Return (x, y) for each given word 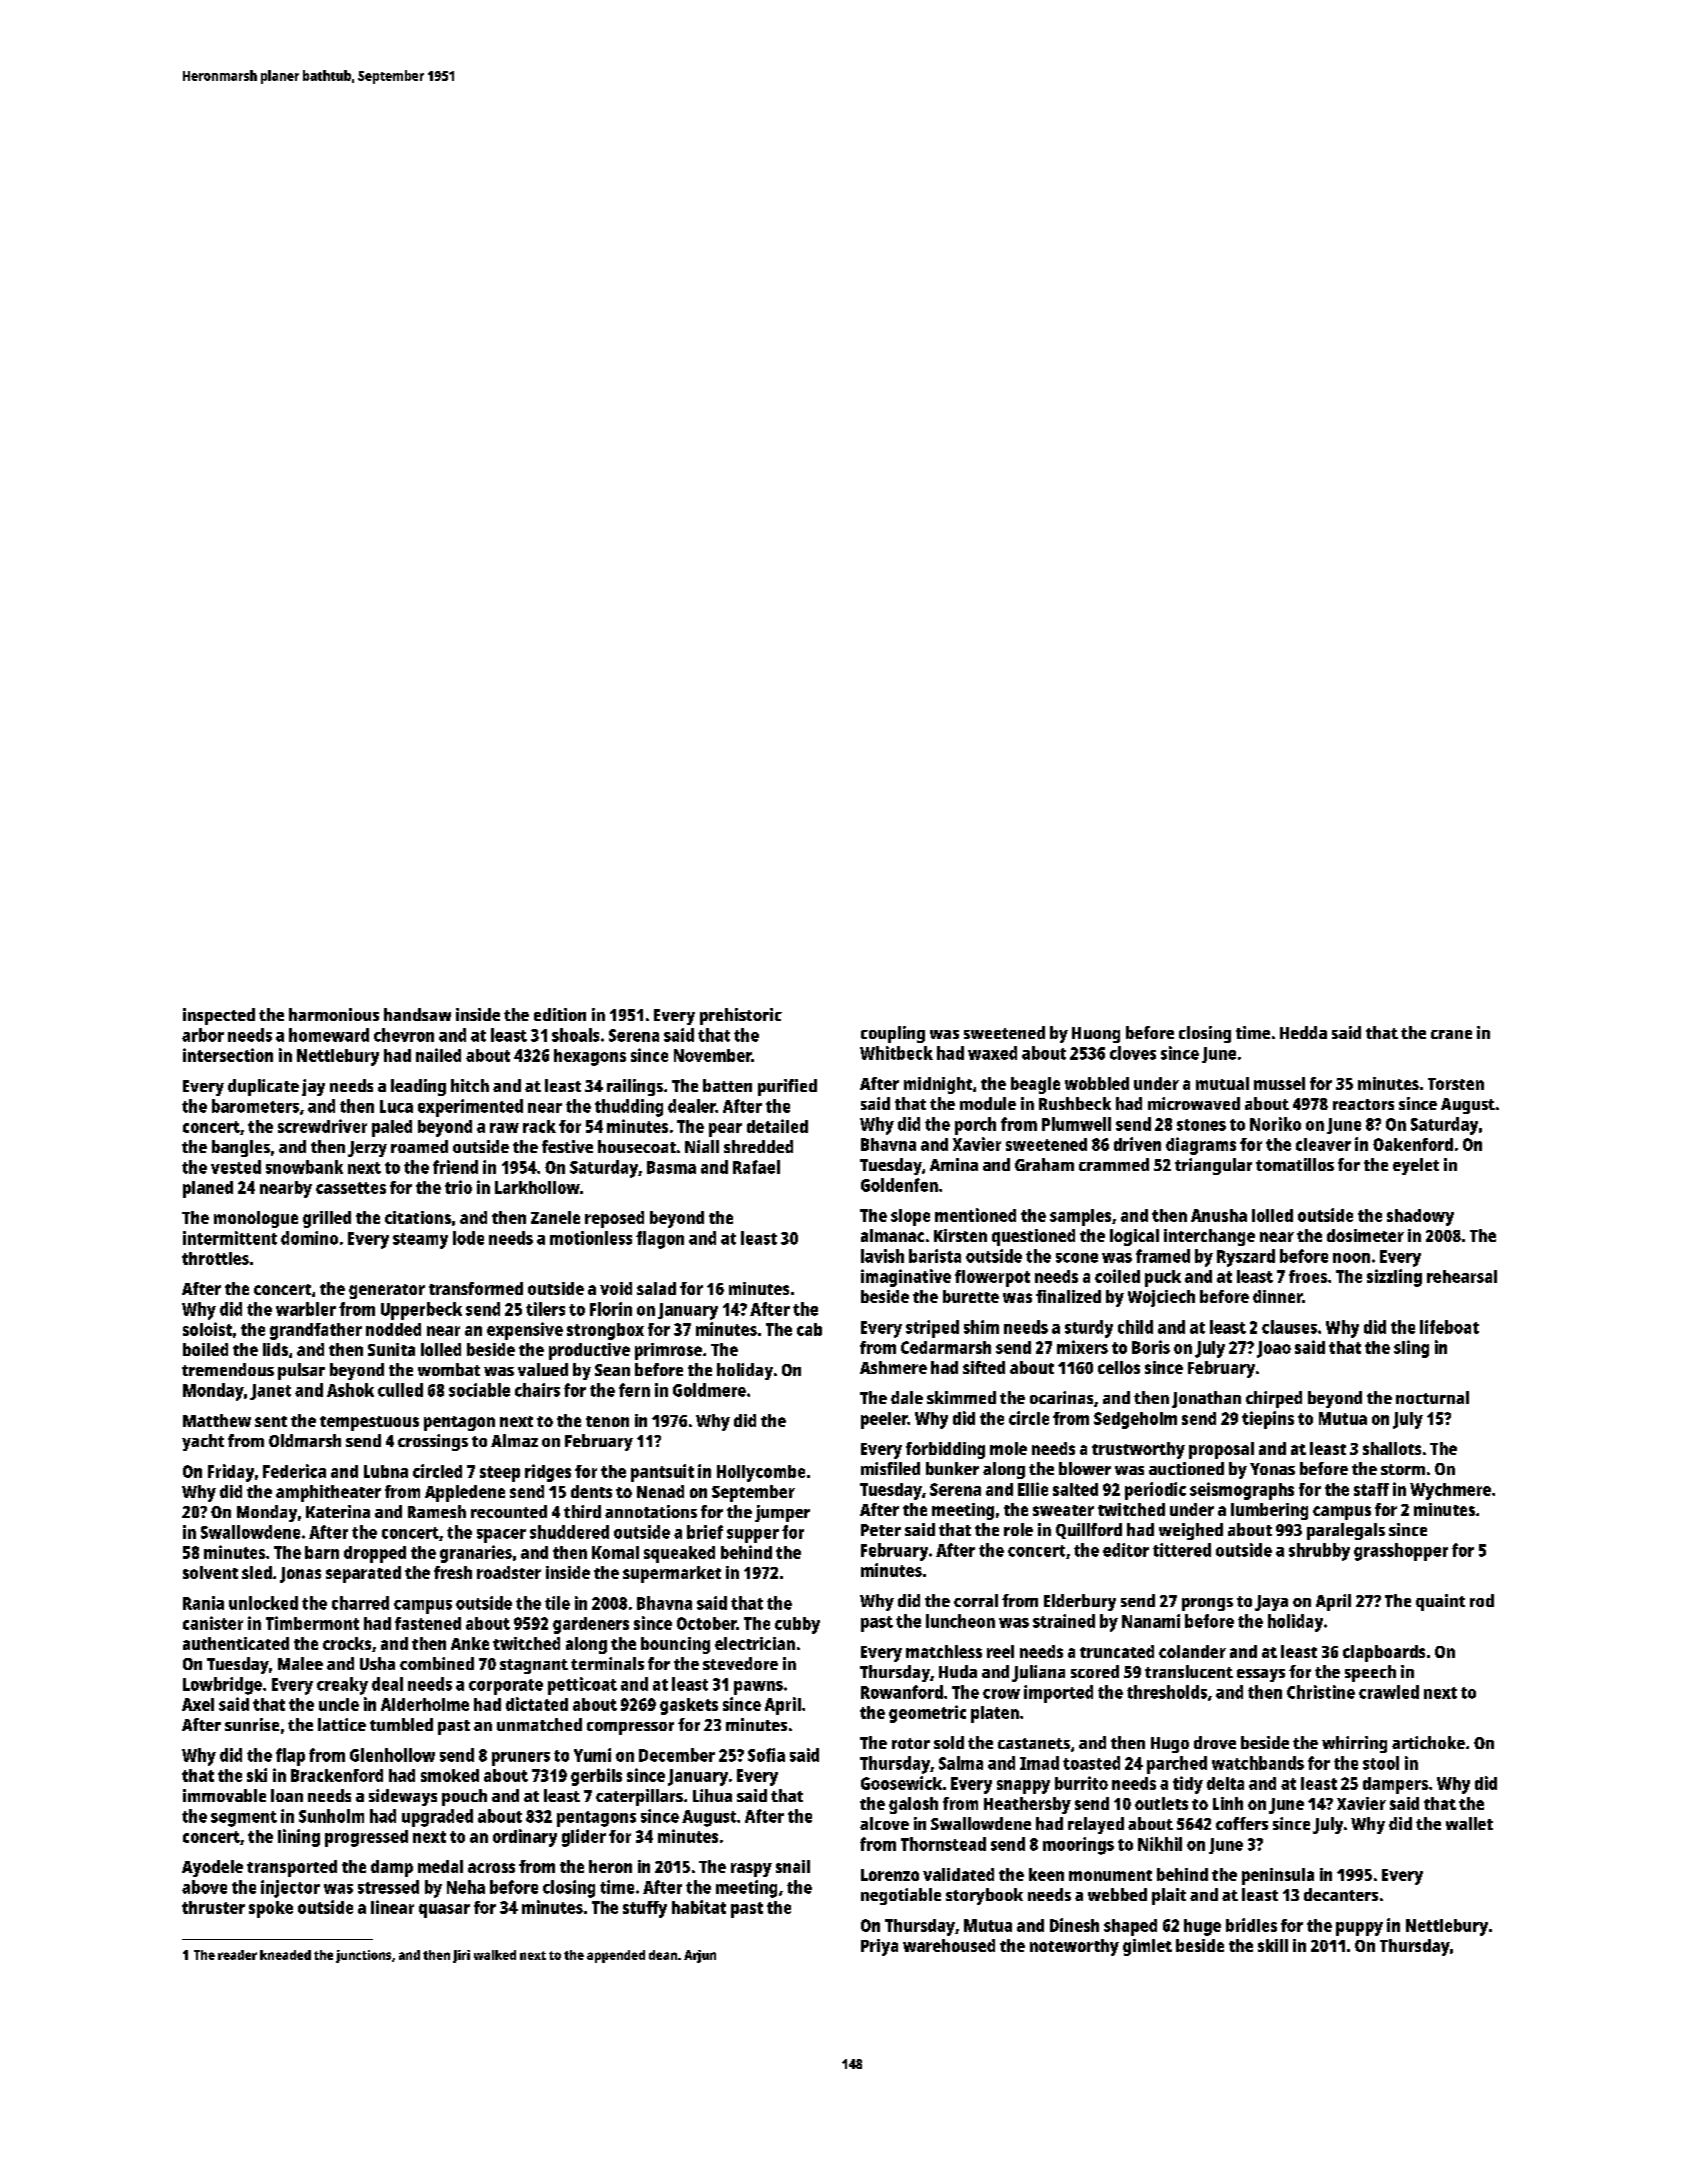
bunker (952, 1468)
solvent (210, 1572)
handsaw (417, 1014)
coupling (893, 1034)
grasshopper (1401, 1552)
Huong (1096, 1035)
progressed (366, 1838)
